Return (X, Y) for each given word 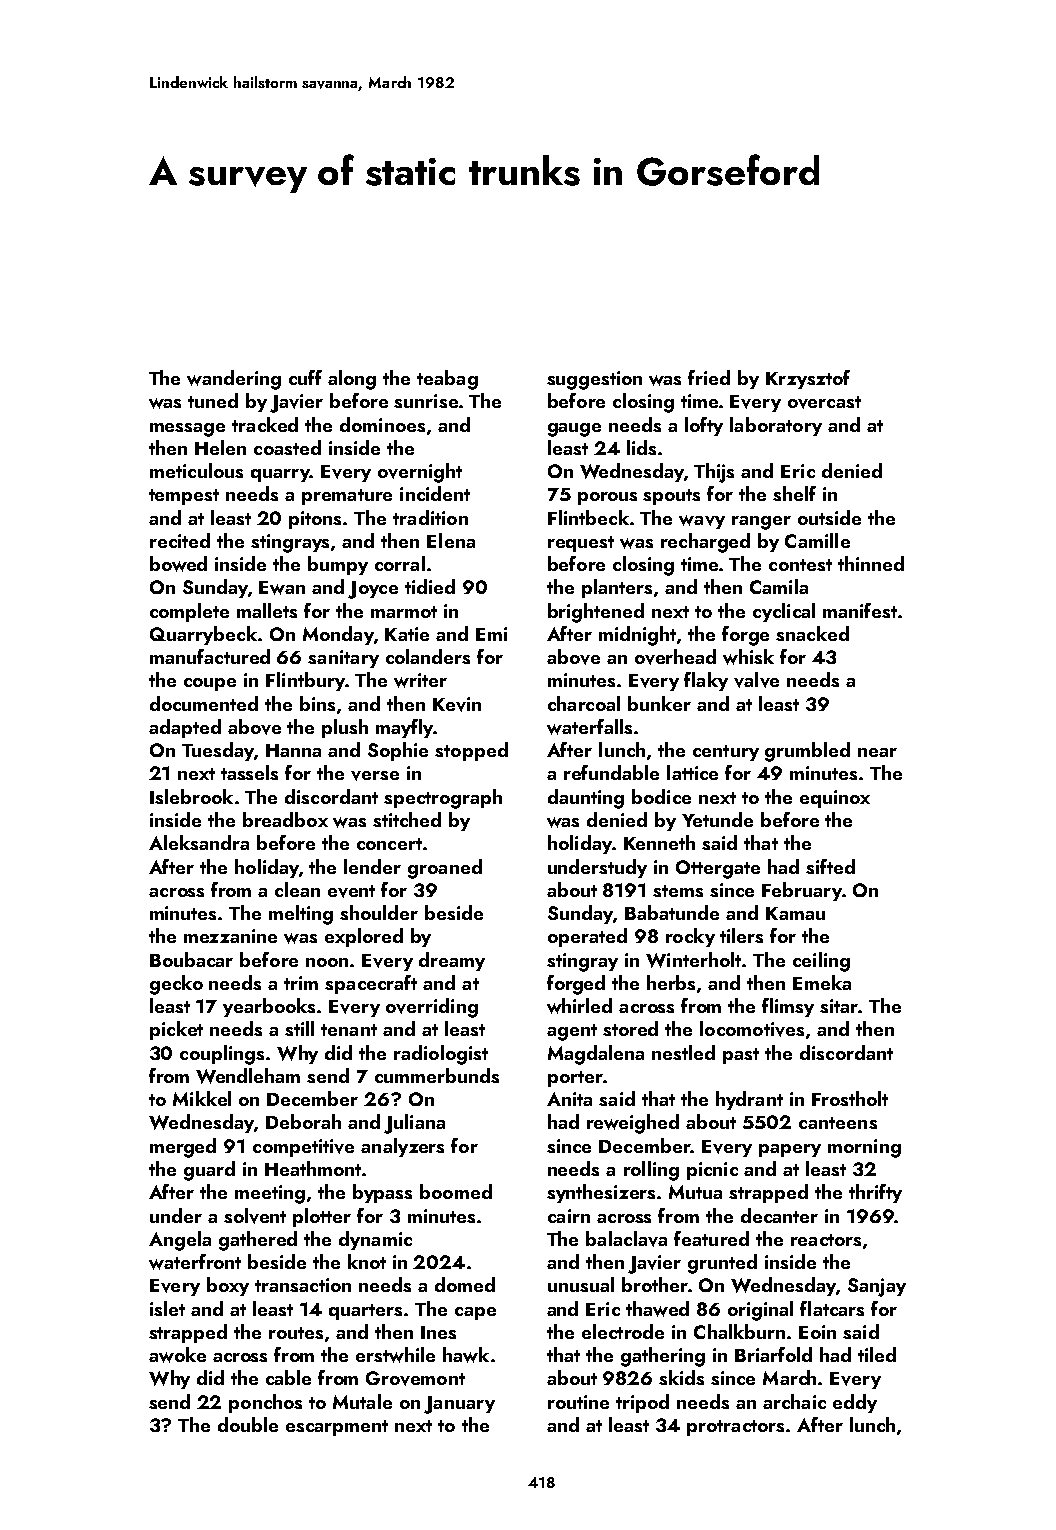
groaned (445, 869)
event (351, 891)
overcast (824, 402)
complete (189, 612)
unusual (581, 1284)
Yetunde (717, 819)
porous (607, 498)
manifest (860, 610)
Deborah (303, 1121)
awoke (177, 1355)
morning (864, 1148)
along (352, 380)
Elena (451, 540)
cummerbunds (437, 1075)
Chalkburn (739, 1331)
